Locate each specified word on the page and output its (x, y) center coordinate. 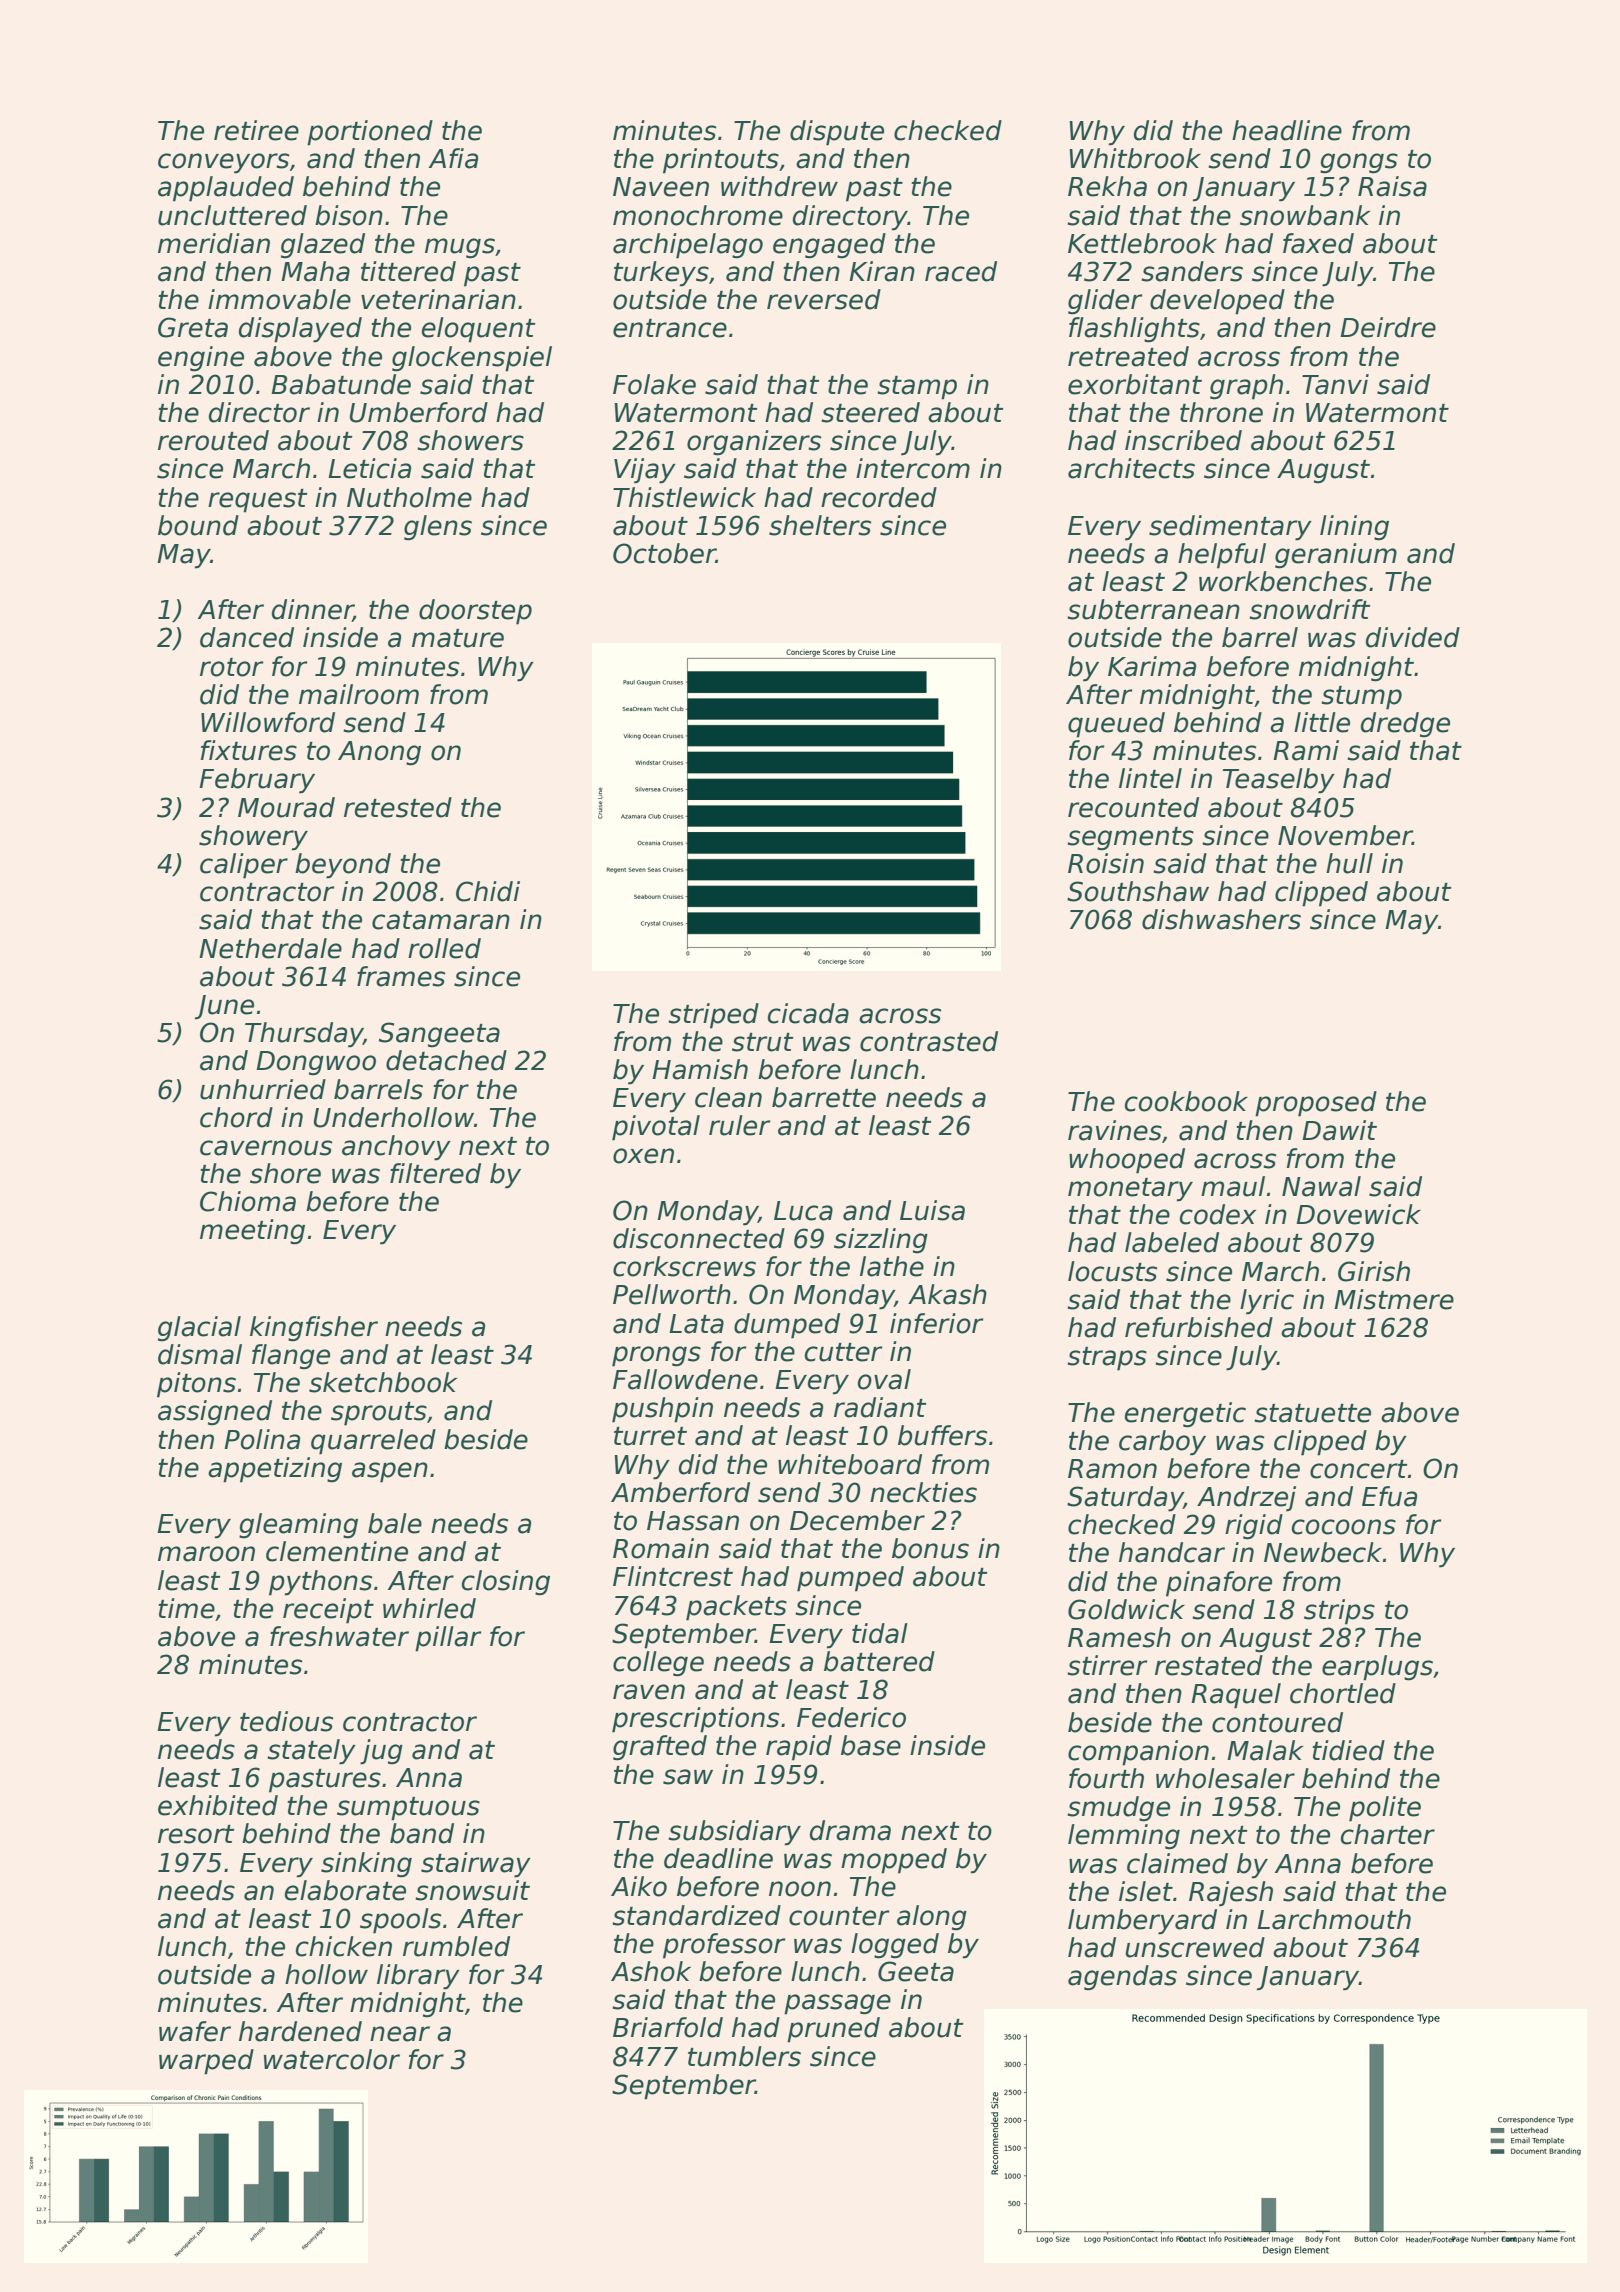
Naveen (661, 187)
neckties (923, 1492)
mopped (894, 1861)
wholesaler (1225, 1778)
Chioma (248, 1201)
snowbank (1305, 215)
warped (206, 2062)
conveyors (223, 163)
